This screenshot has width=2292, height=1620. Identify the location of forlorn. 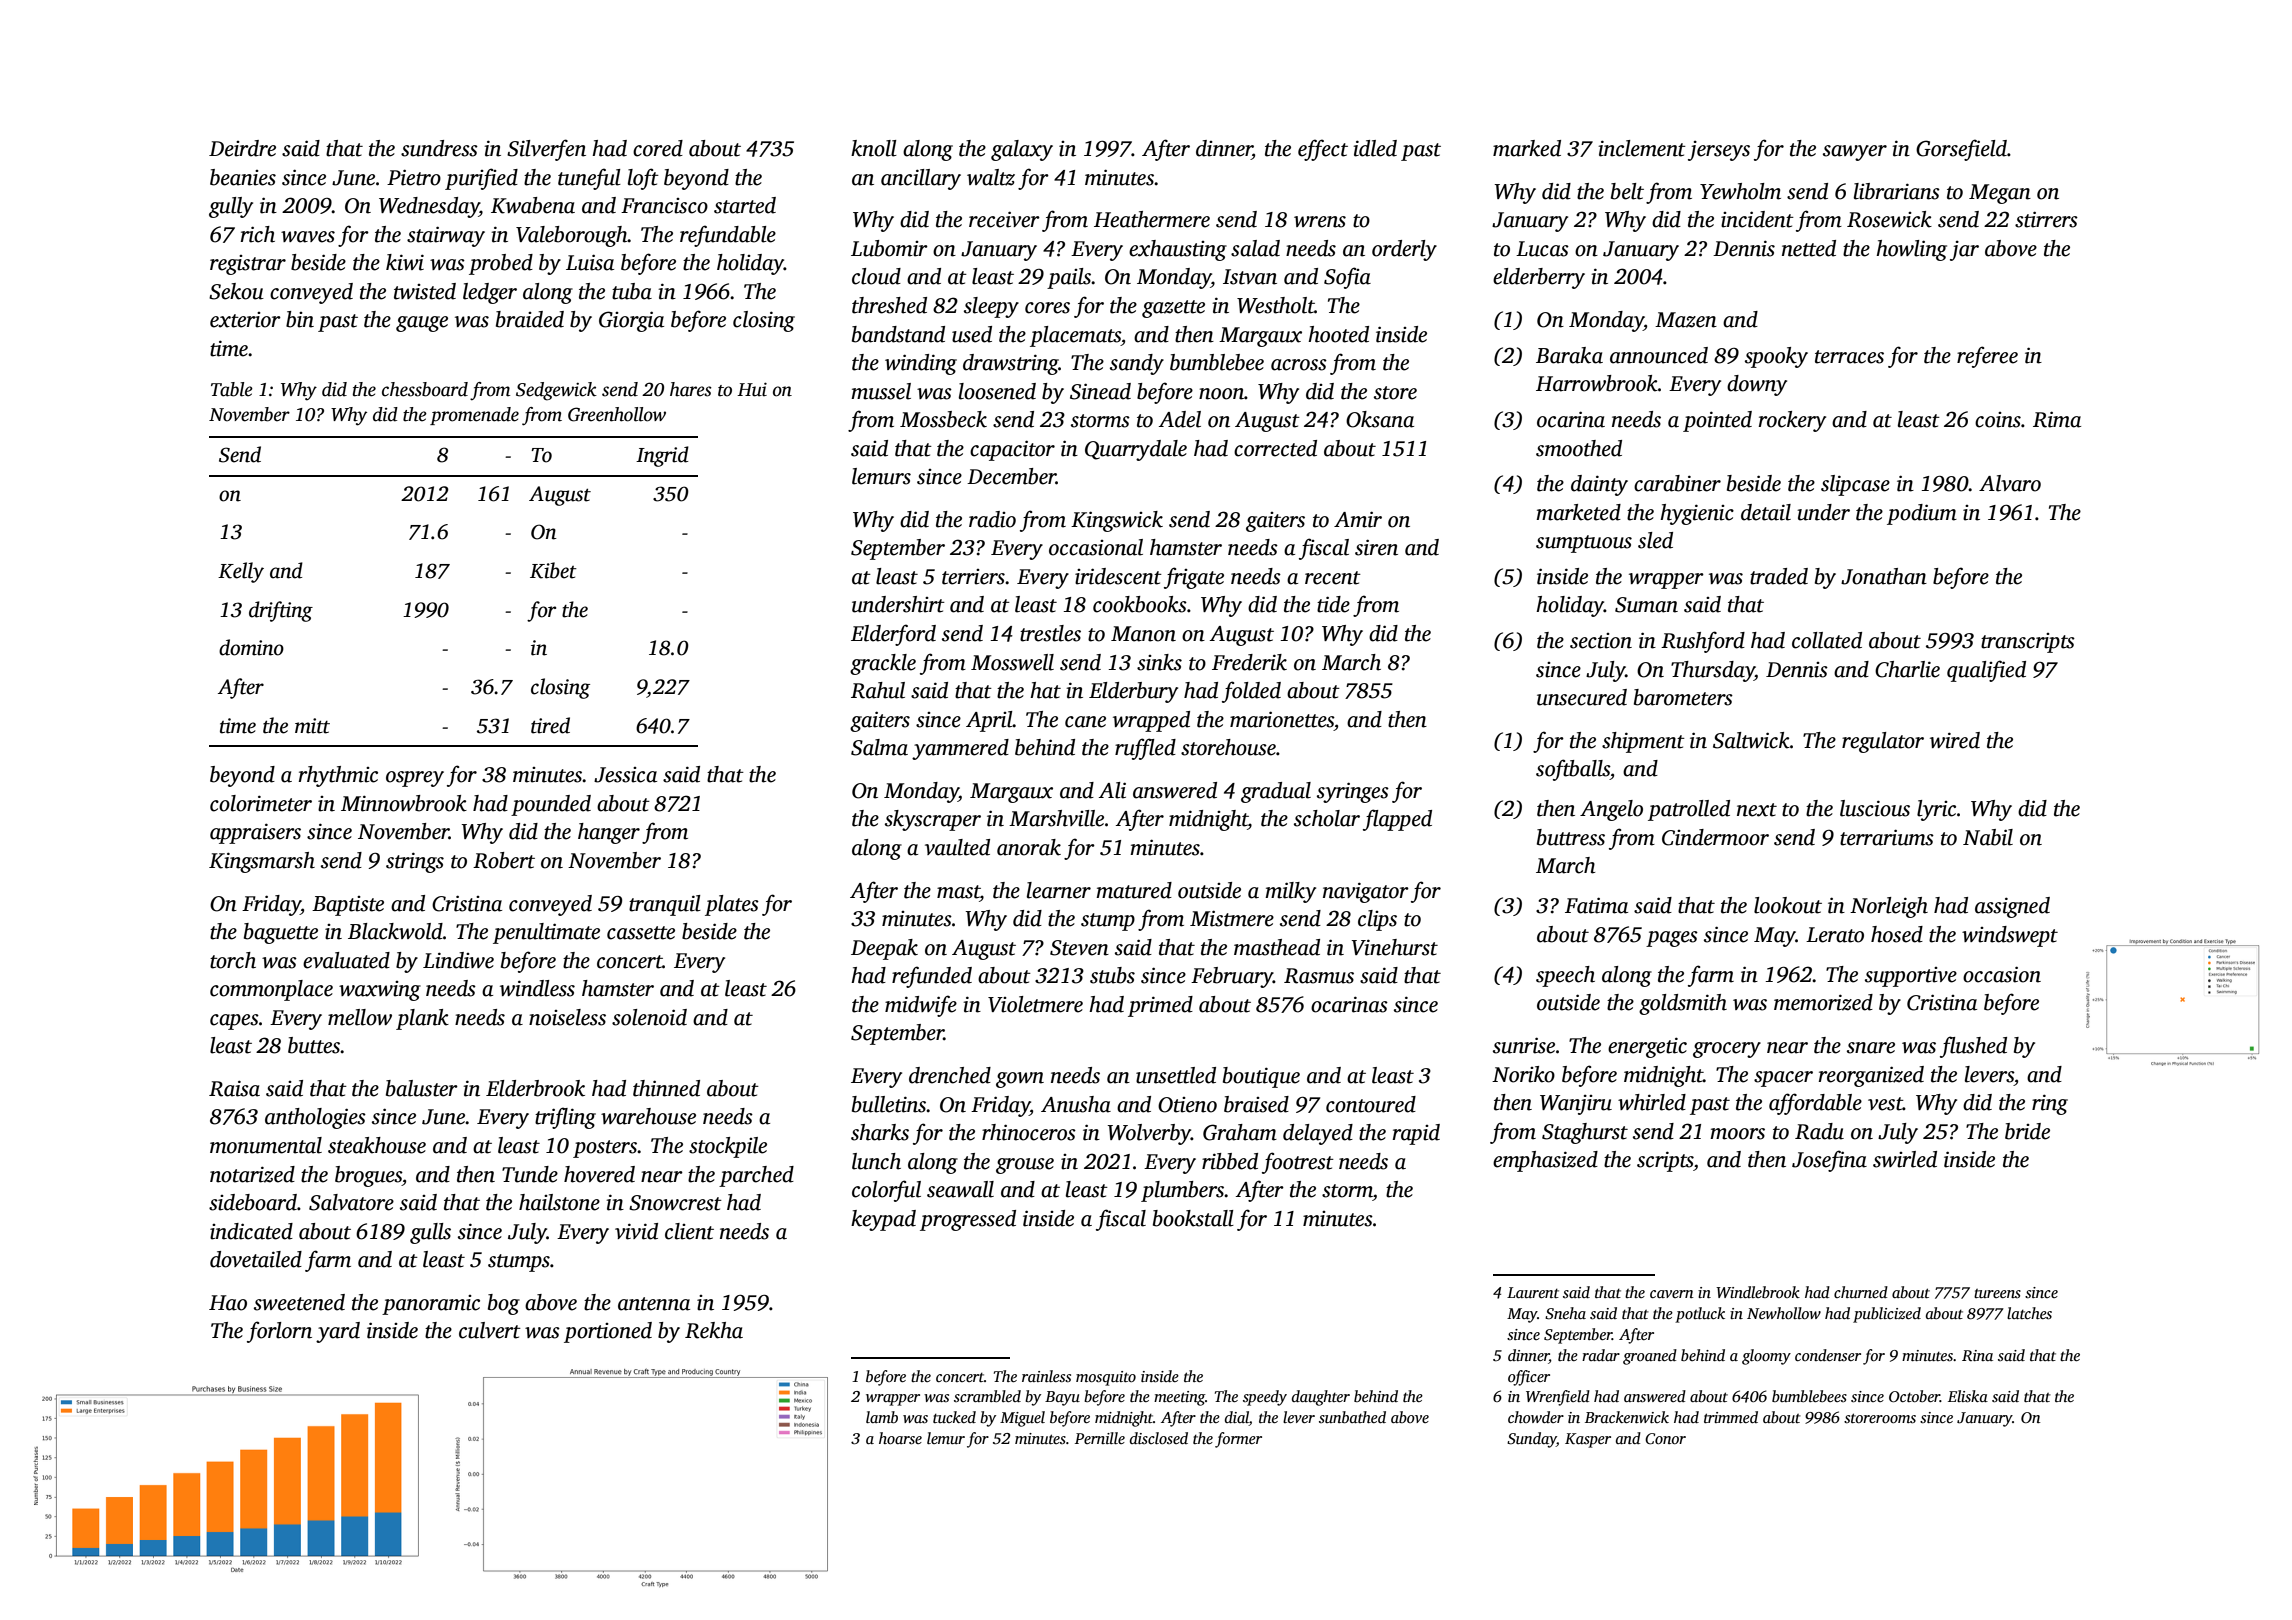
(279, 1332).
